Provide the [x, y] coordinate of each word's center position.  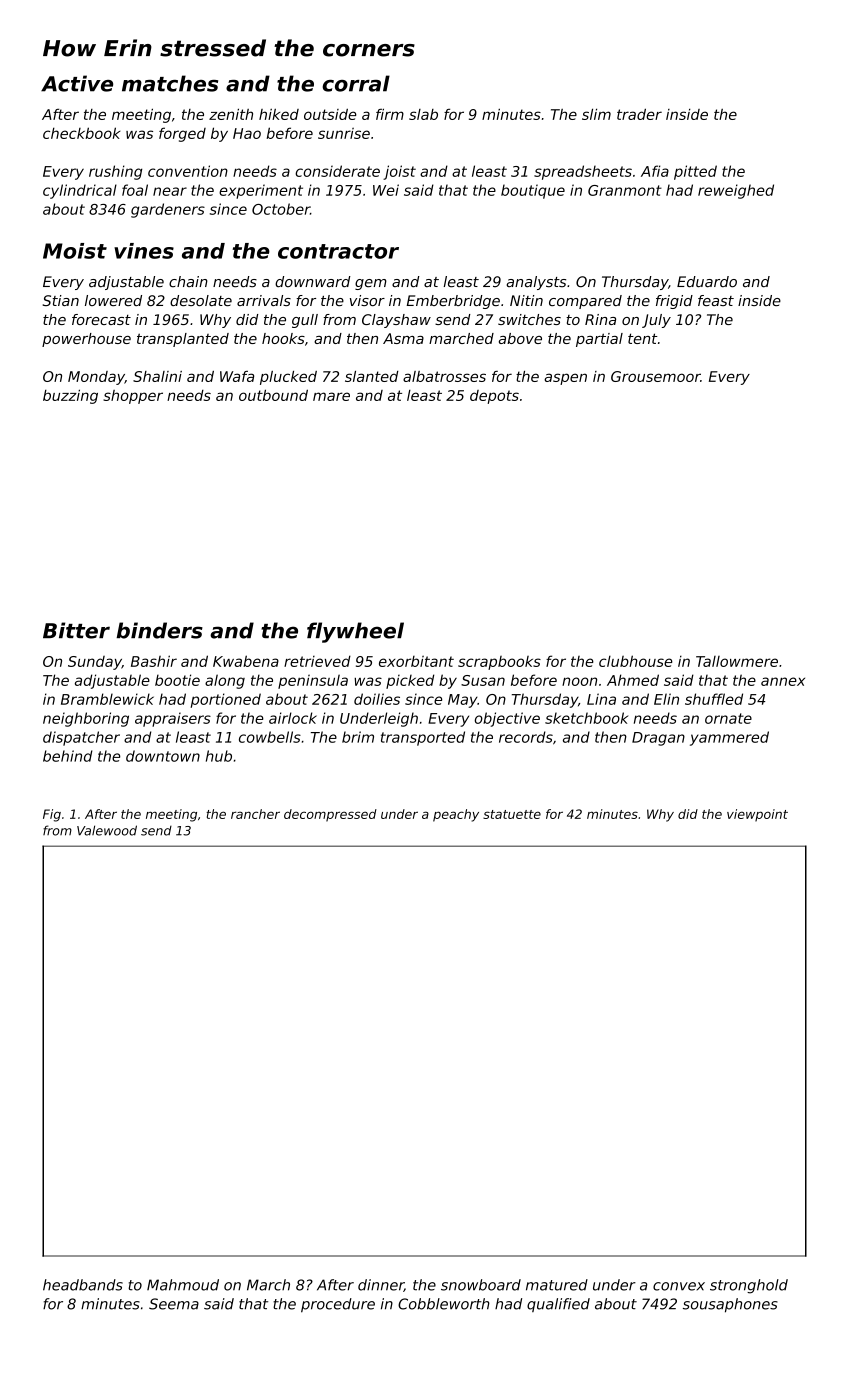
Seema [174, 1304]
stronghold [749, 1286]
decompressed [330, 815]
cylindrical [80, 191]
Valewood [107, 830]
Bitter [76, 630]
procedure [338, 1305]
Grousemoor [655, 376]
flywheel [355, 632]
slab [423, 114]
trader [639, 114]
